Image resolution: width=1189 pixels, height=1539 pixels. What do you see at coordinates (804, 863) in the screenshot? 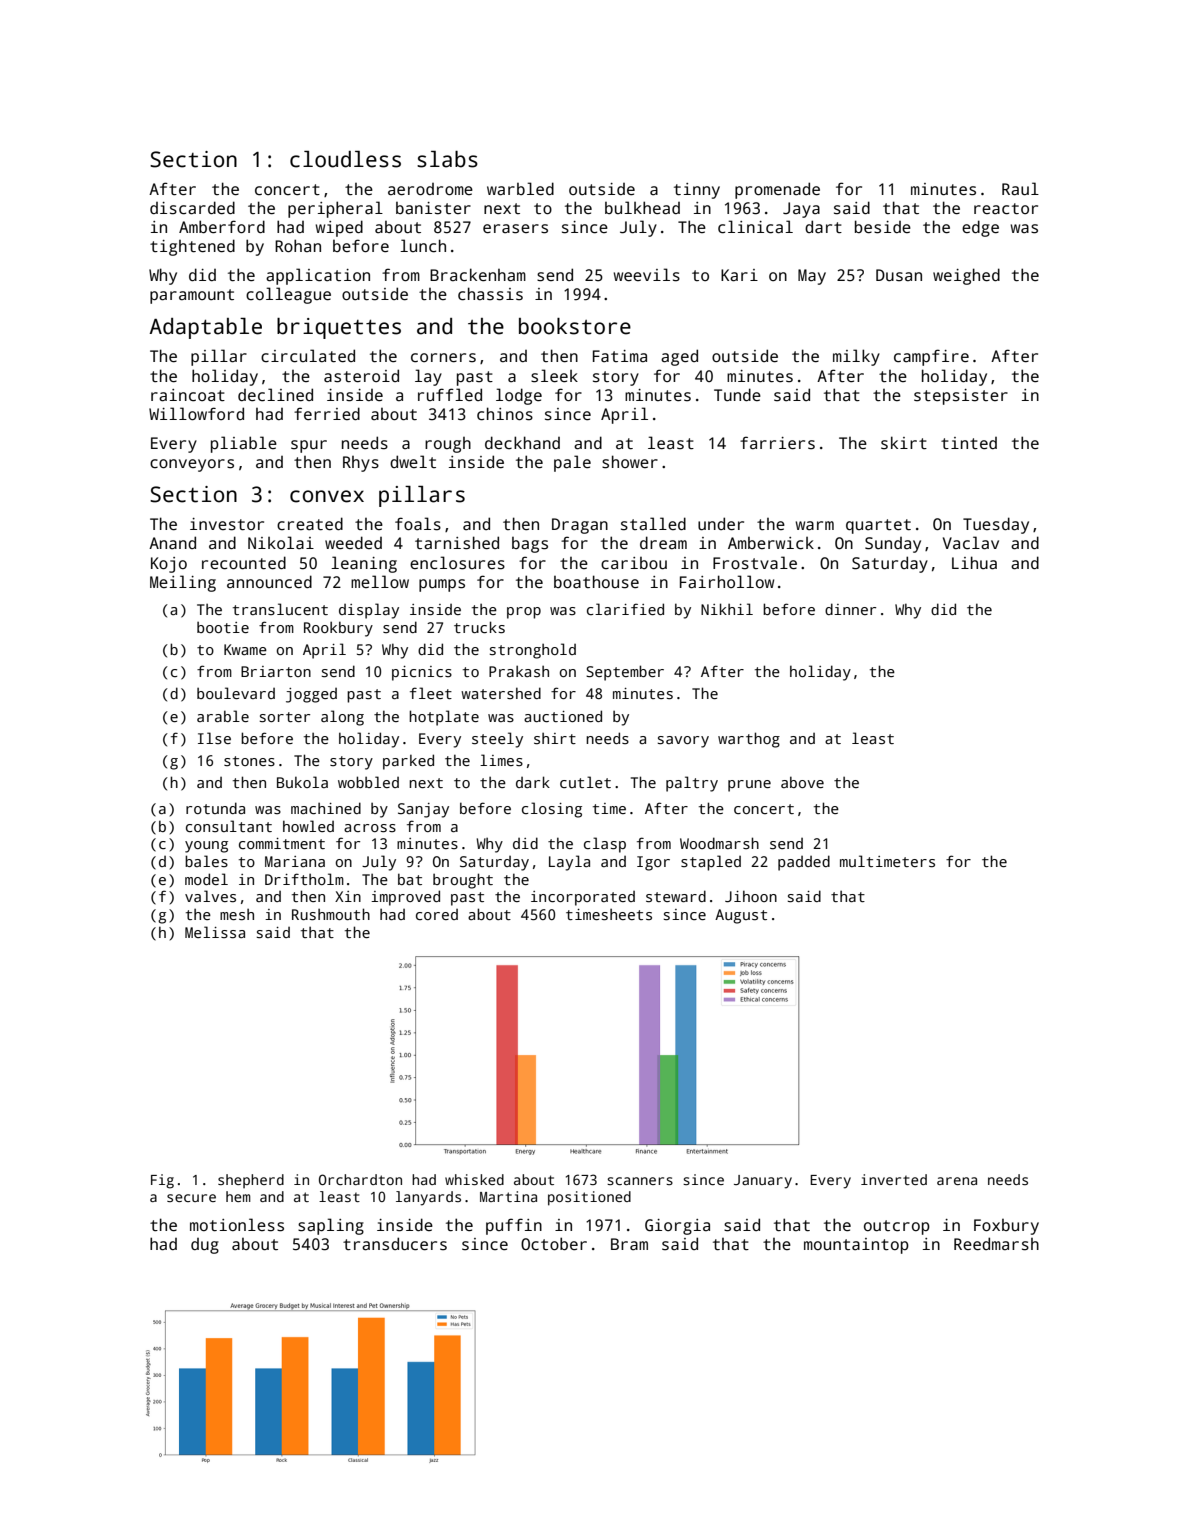
I see `padded` at bounding box center [804, 863].
